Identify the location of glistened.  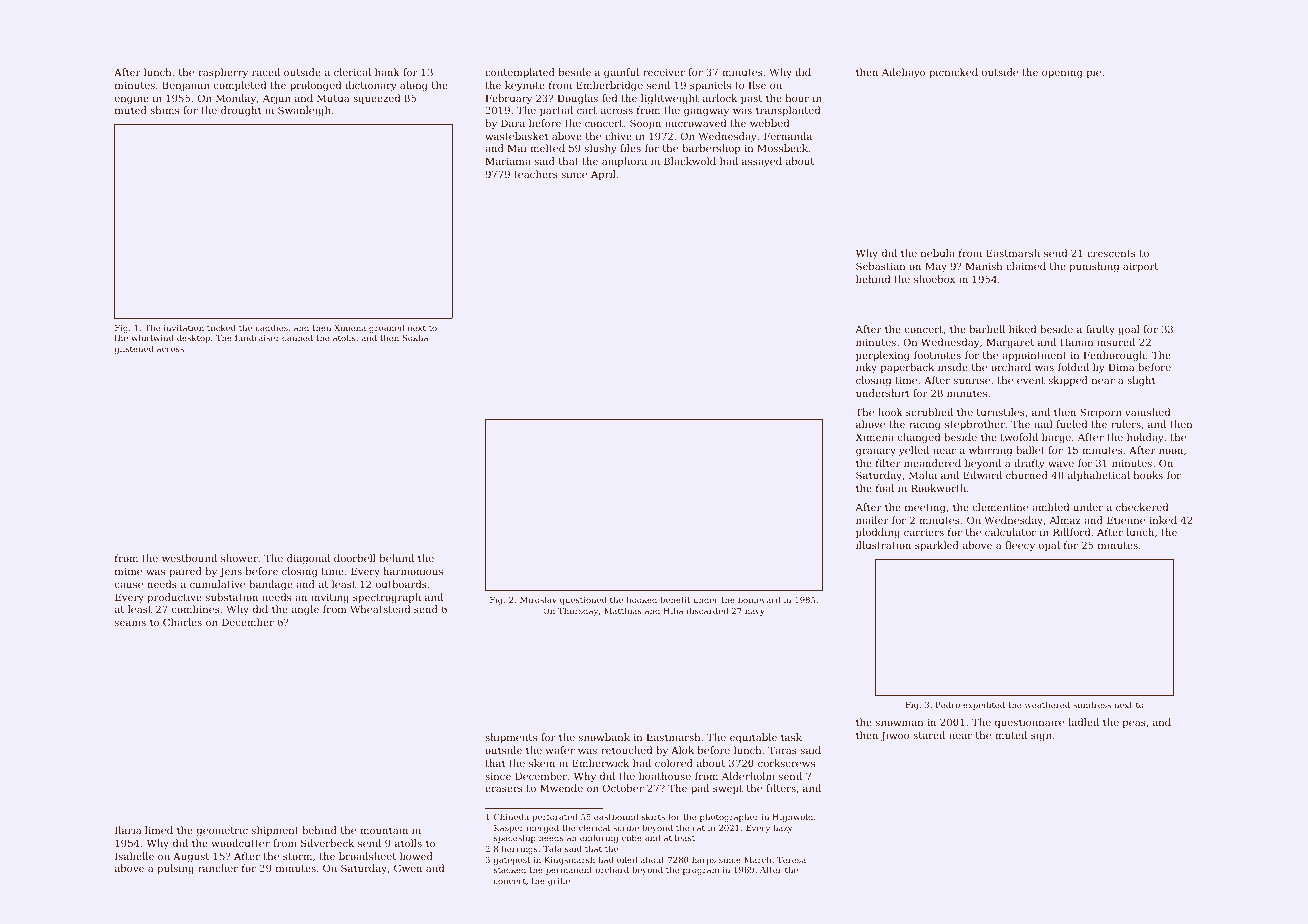
(134, 349).
